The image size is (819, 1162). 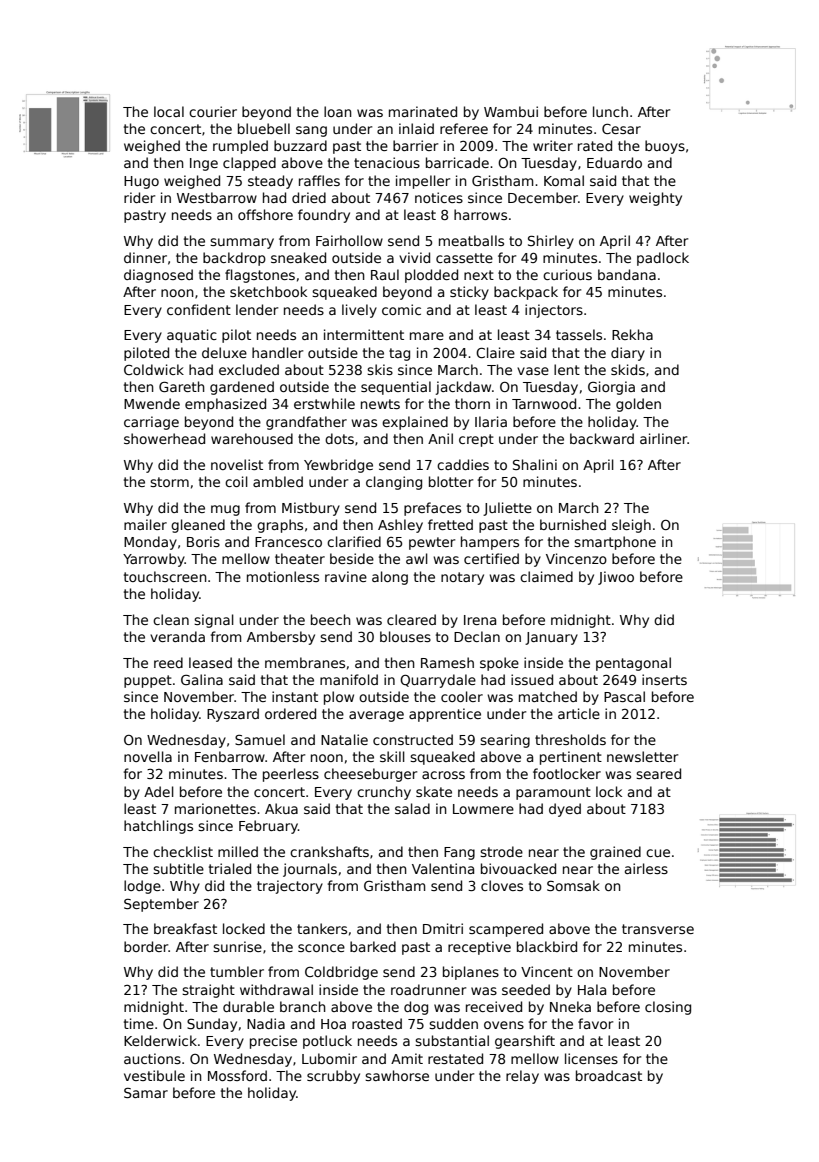 What do you see at coordinates (655, 199) in the screenshot?
I see `weighty` at bounding box center [655, 199].
